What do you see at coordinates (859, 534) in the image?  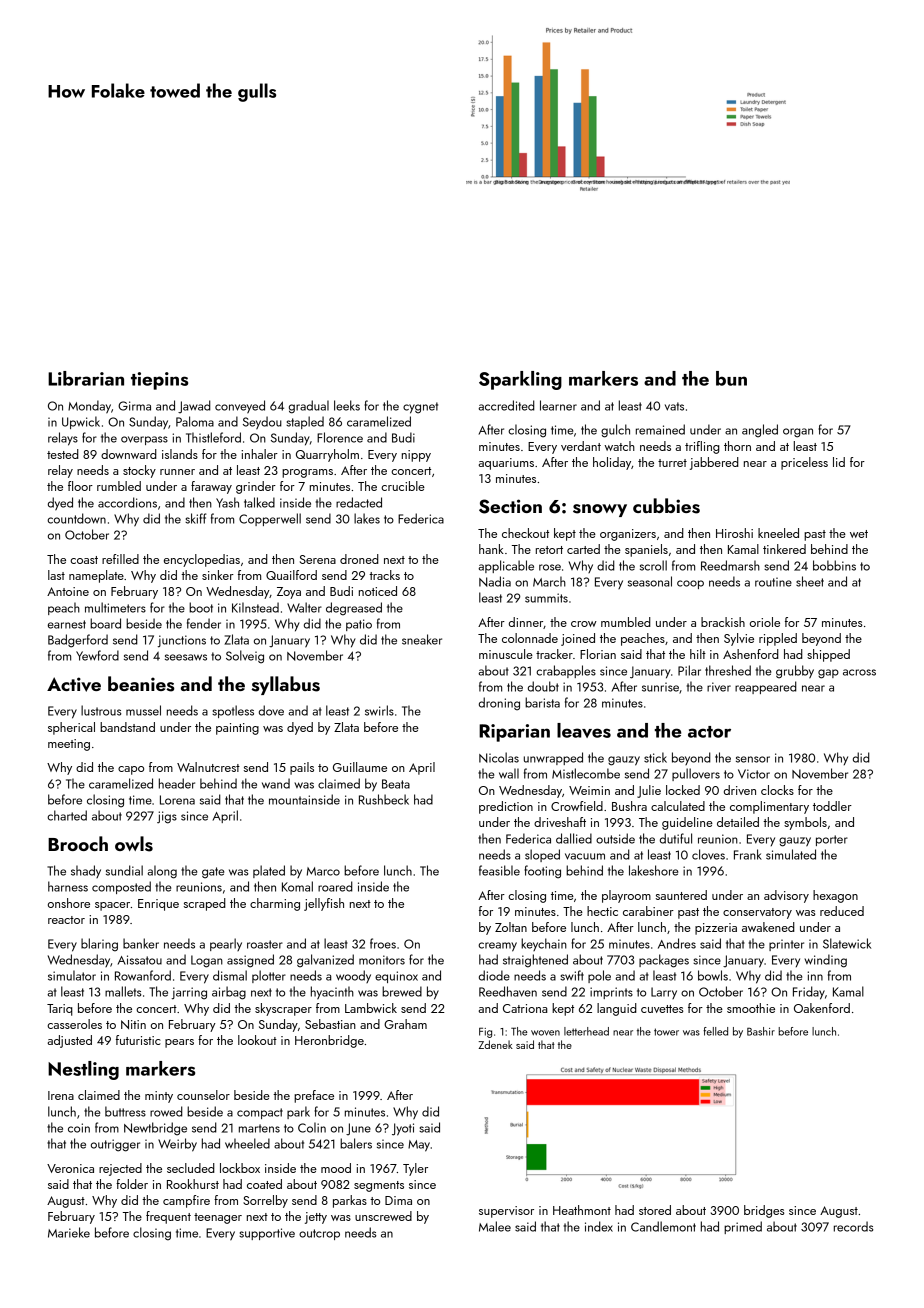 I see `wet` at bounding box center [859, 534].
